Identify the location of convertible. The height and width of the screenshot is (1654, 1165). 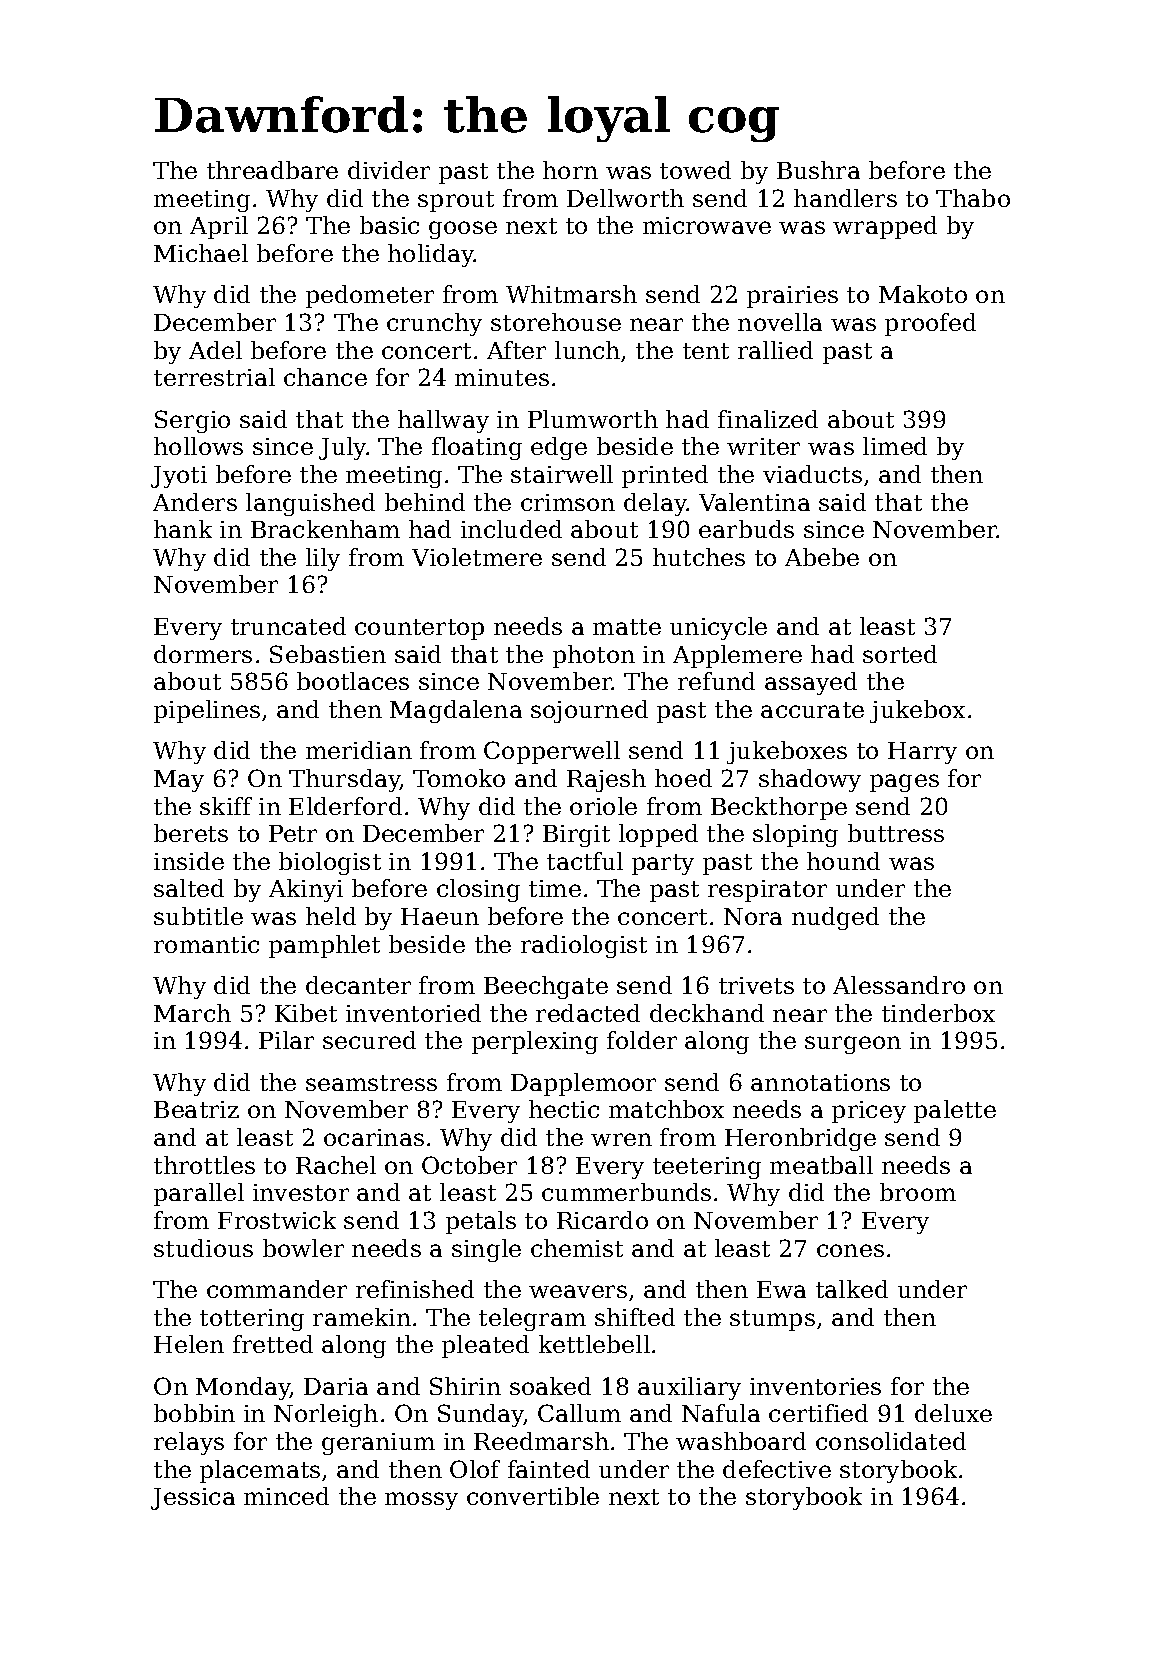
(533, 1496).
